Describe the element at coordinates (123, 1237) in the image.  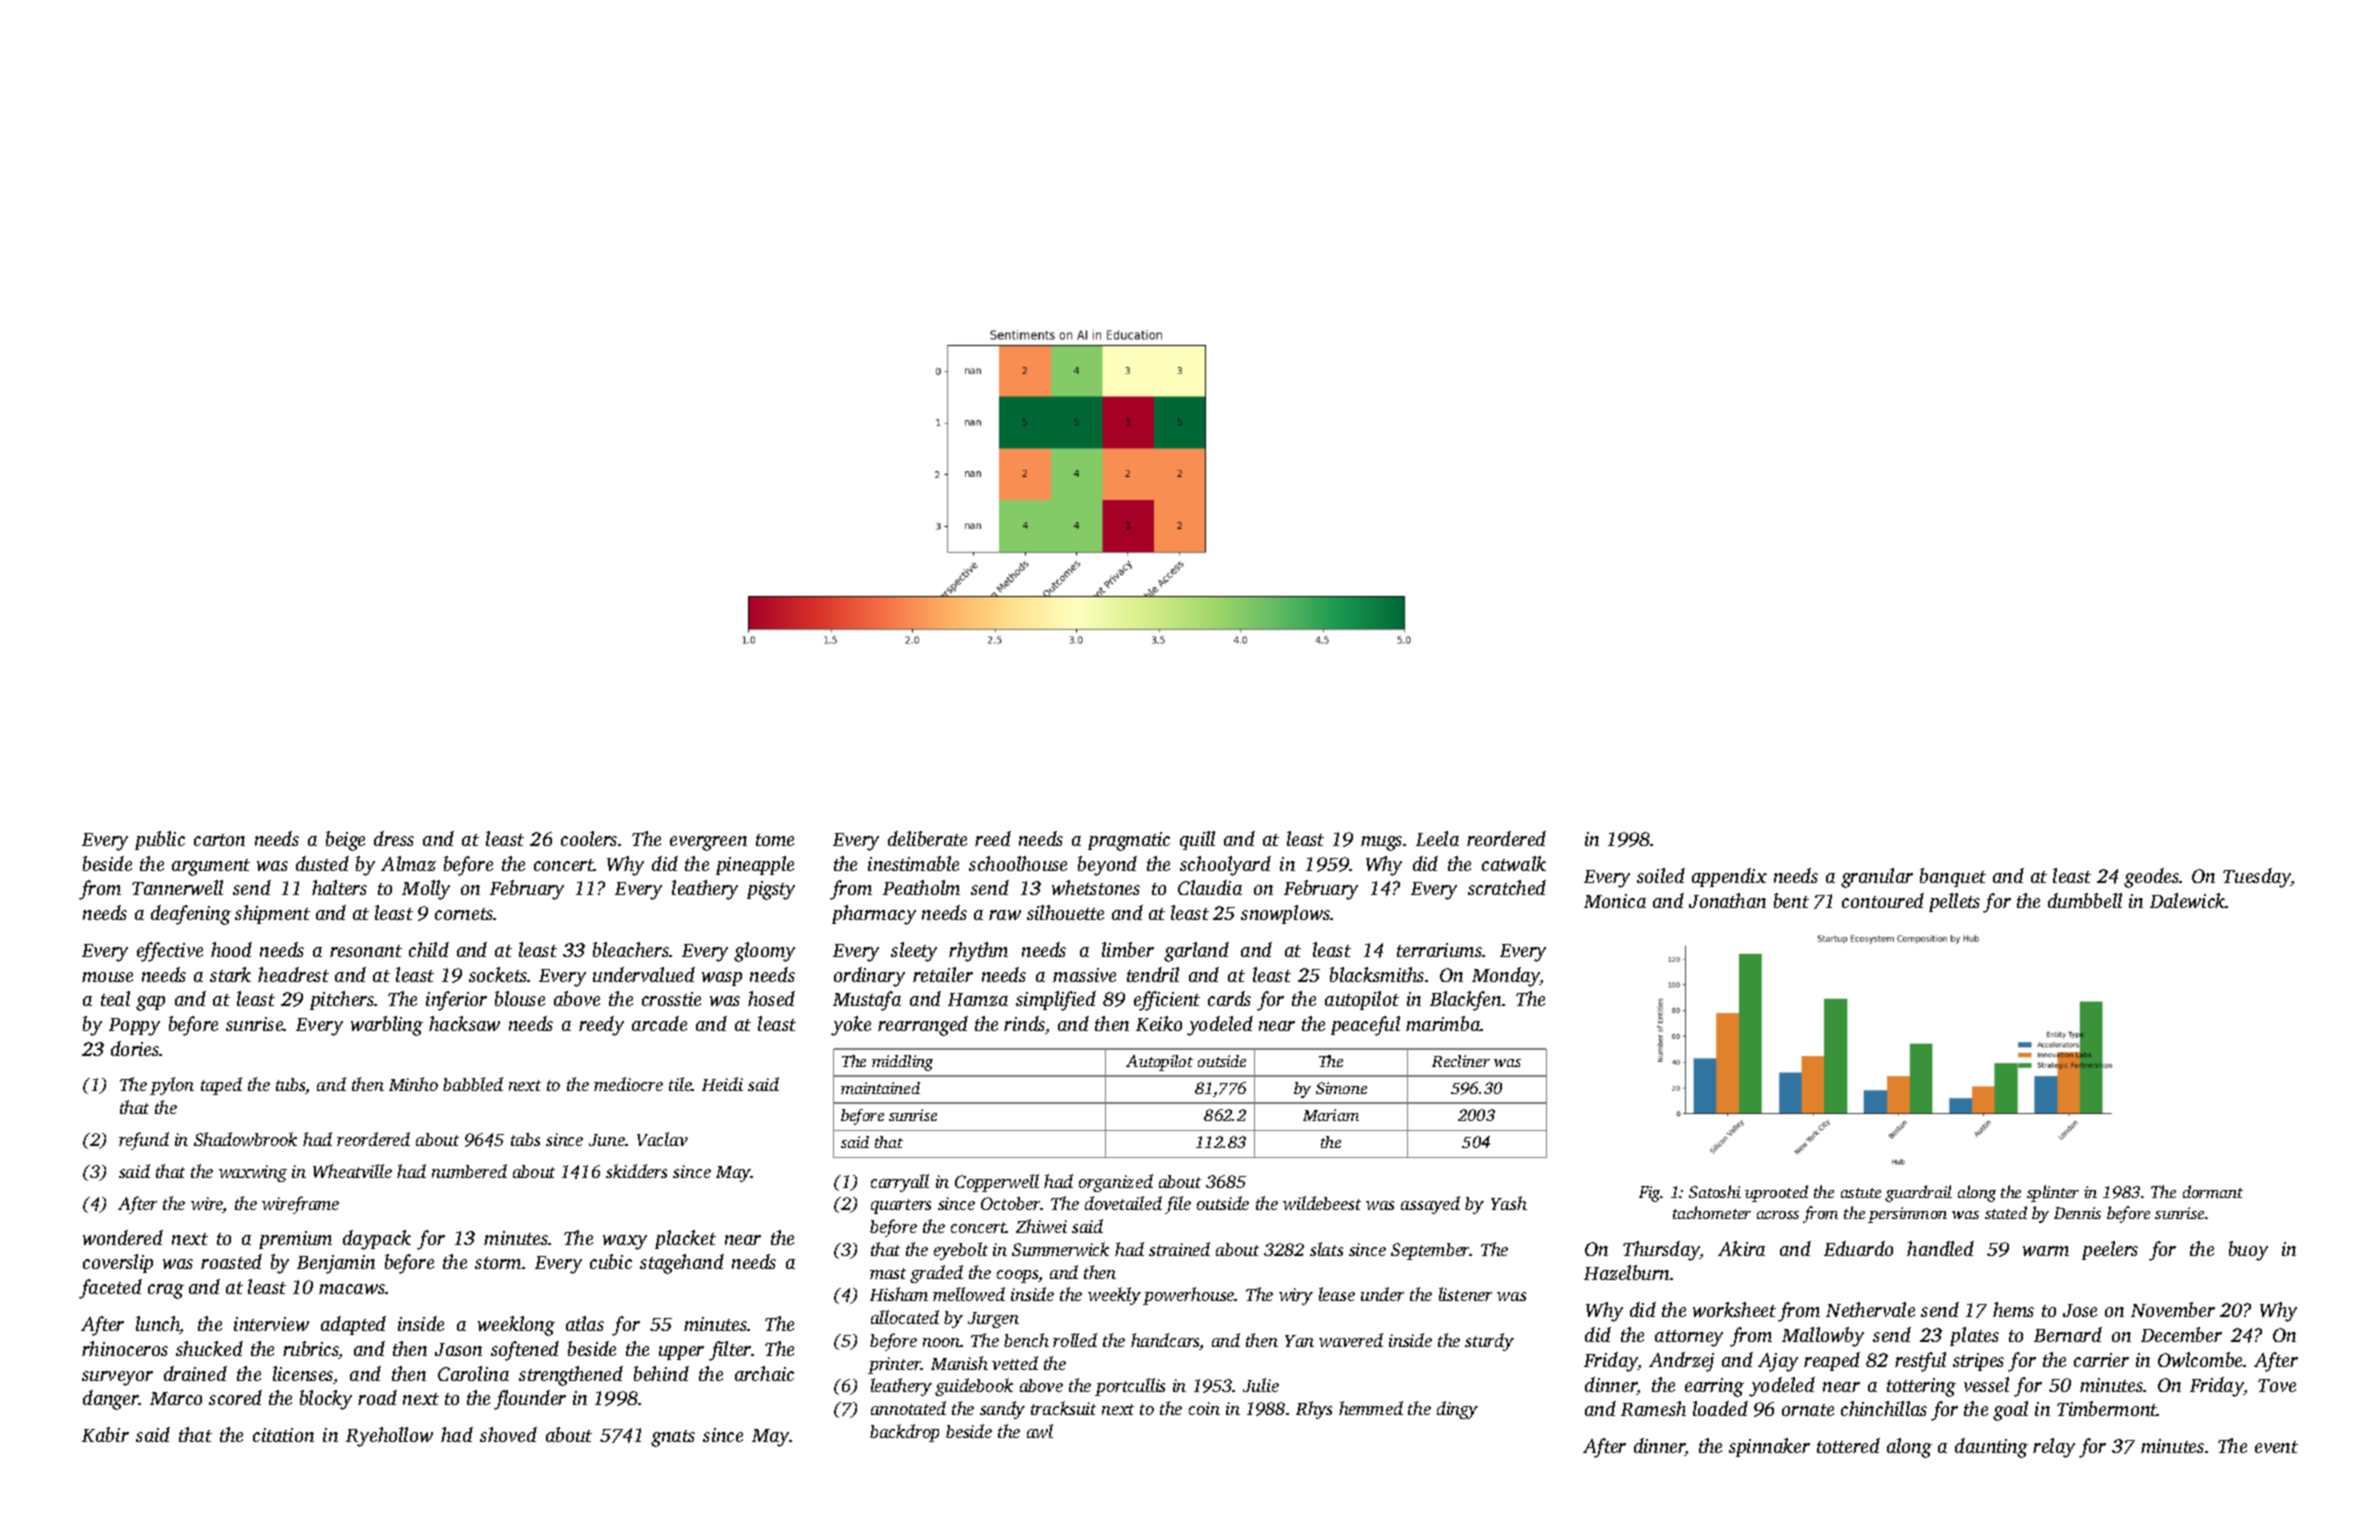
I see `wondered` at that location.
